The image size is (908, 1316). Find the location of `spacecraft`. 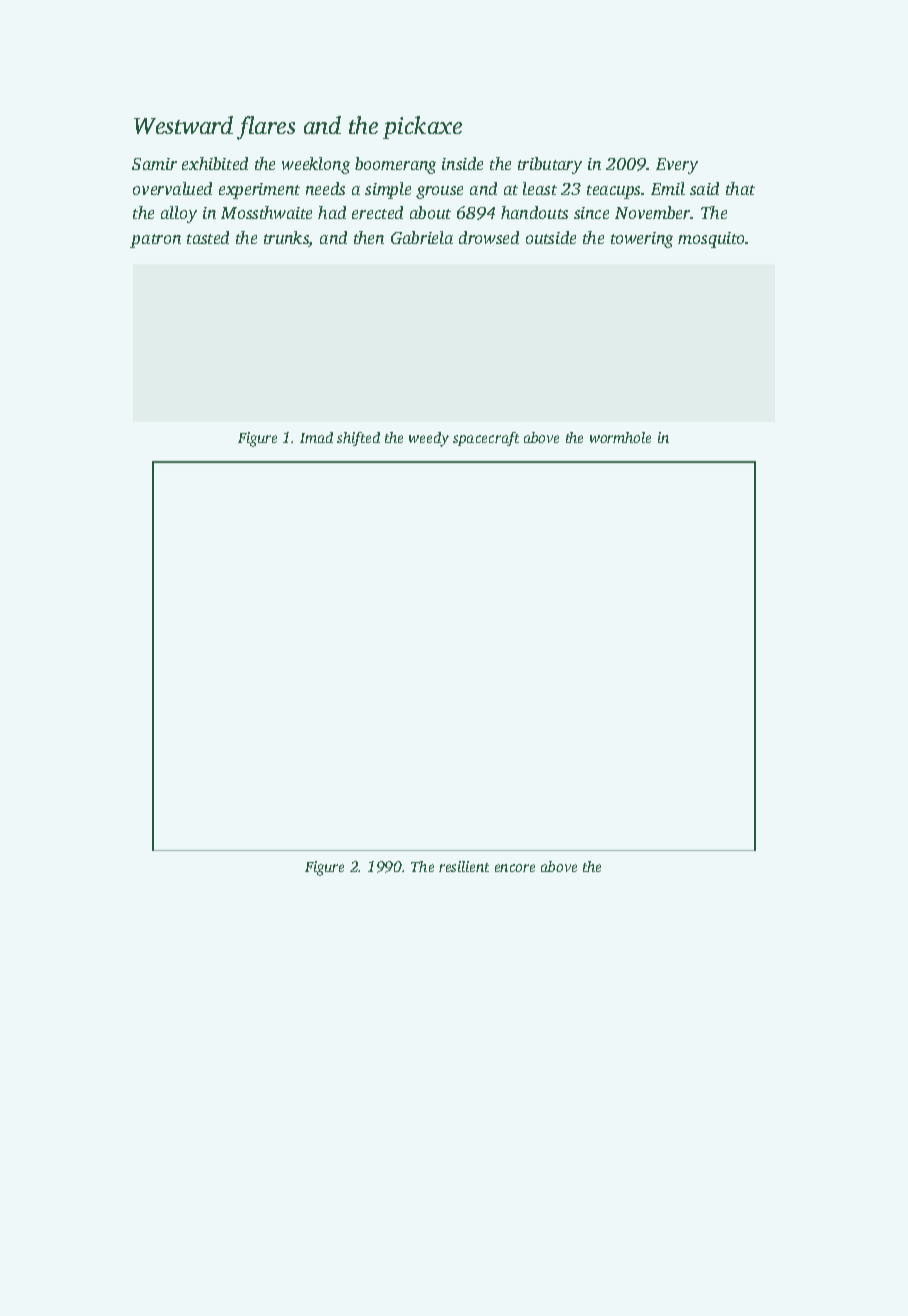

spacecraft is located at coordinates (486, 439).
